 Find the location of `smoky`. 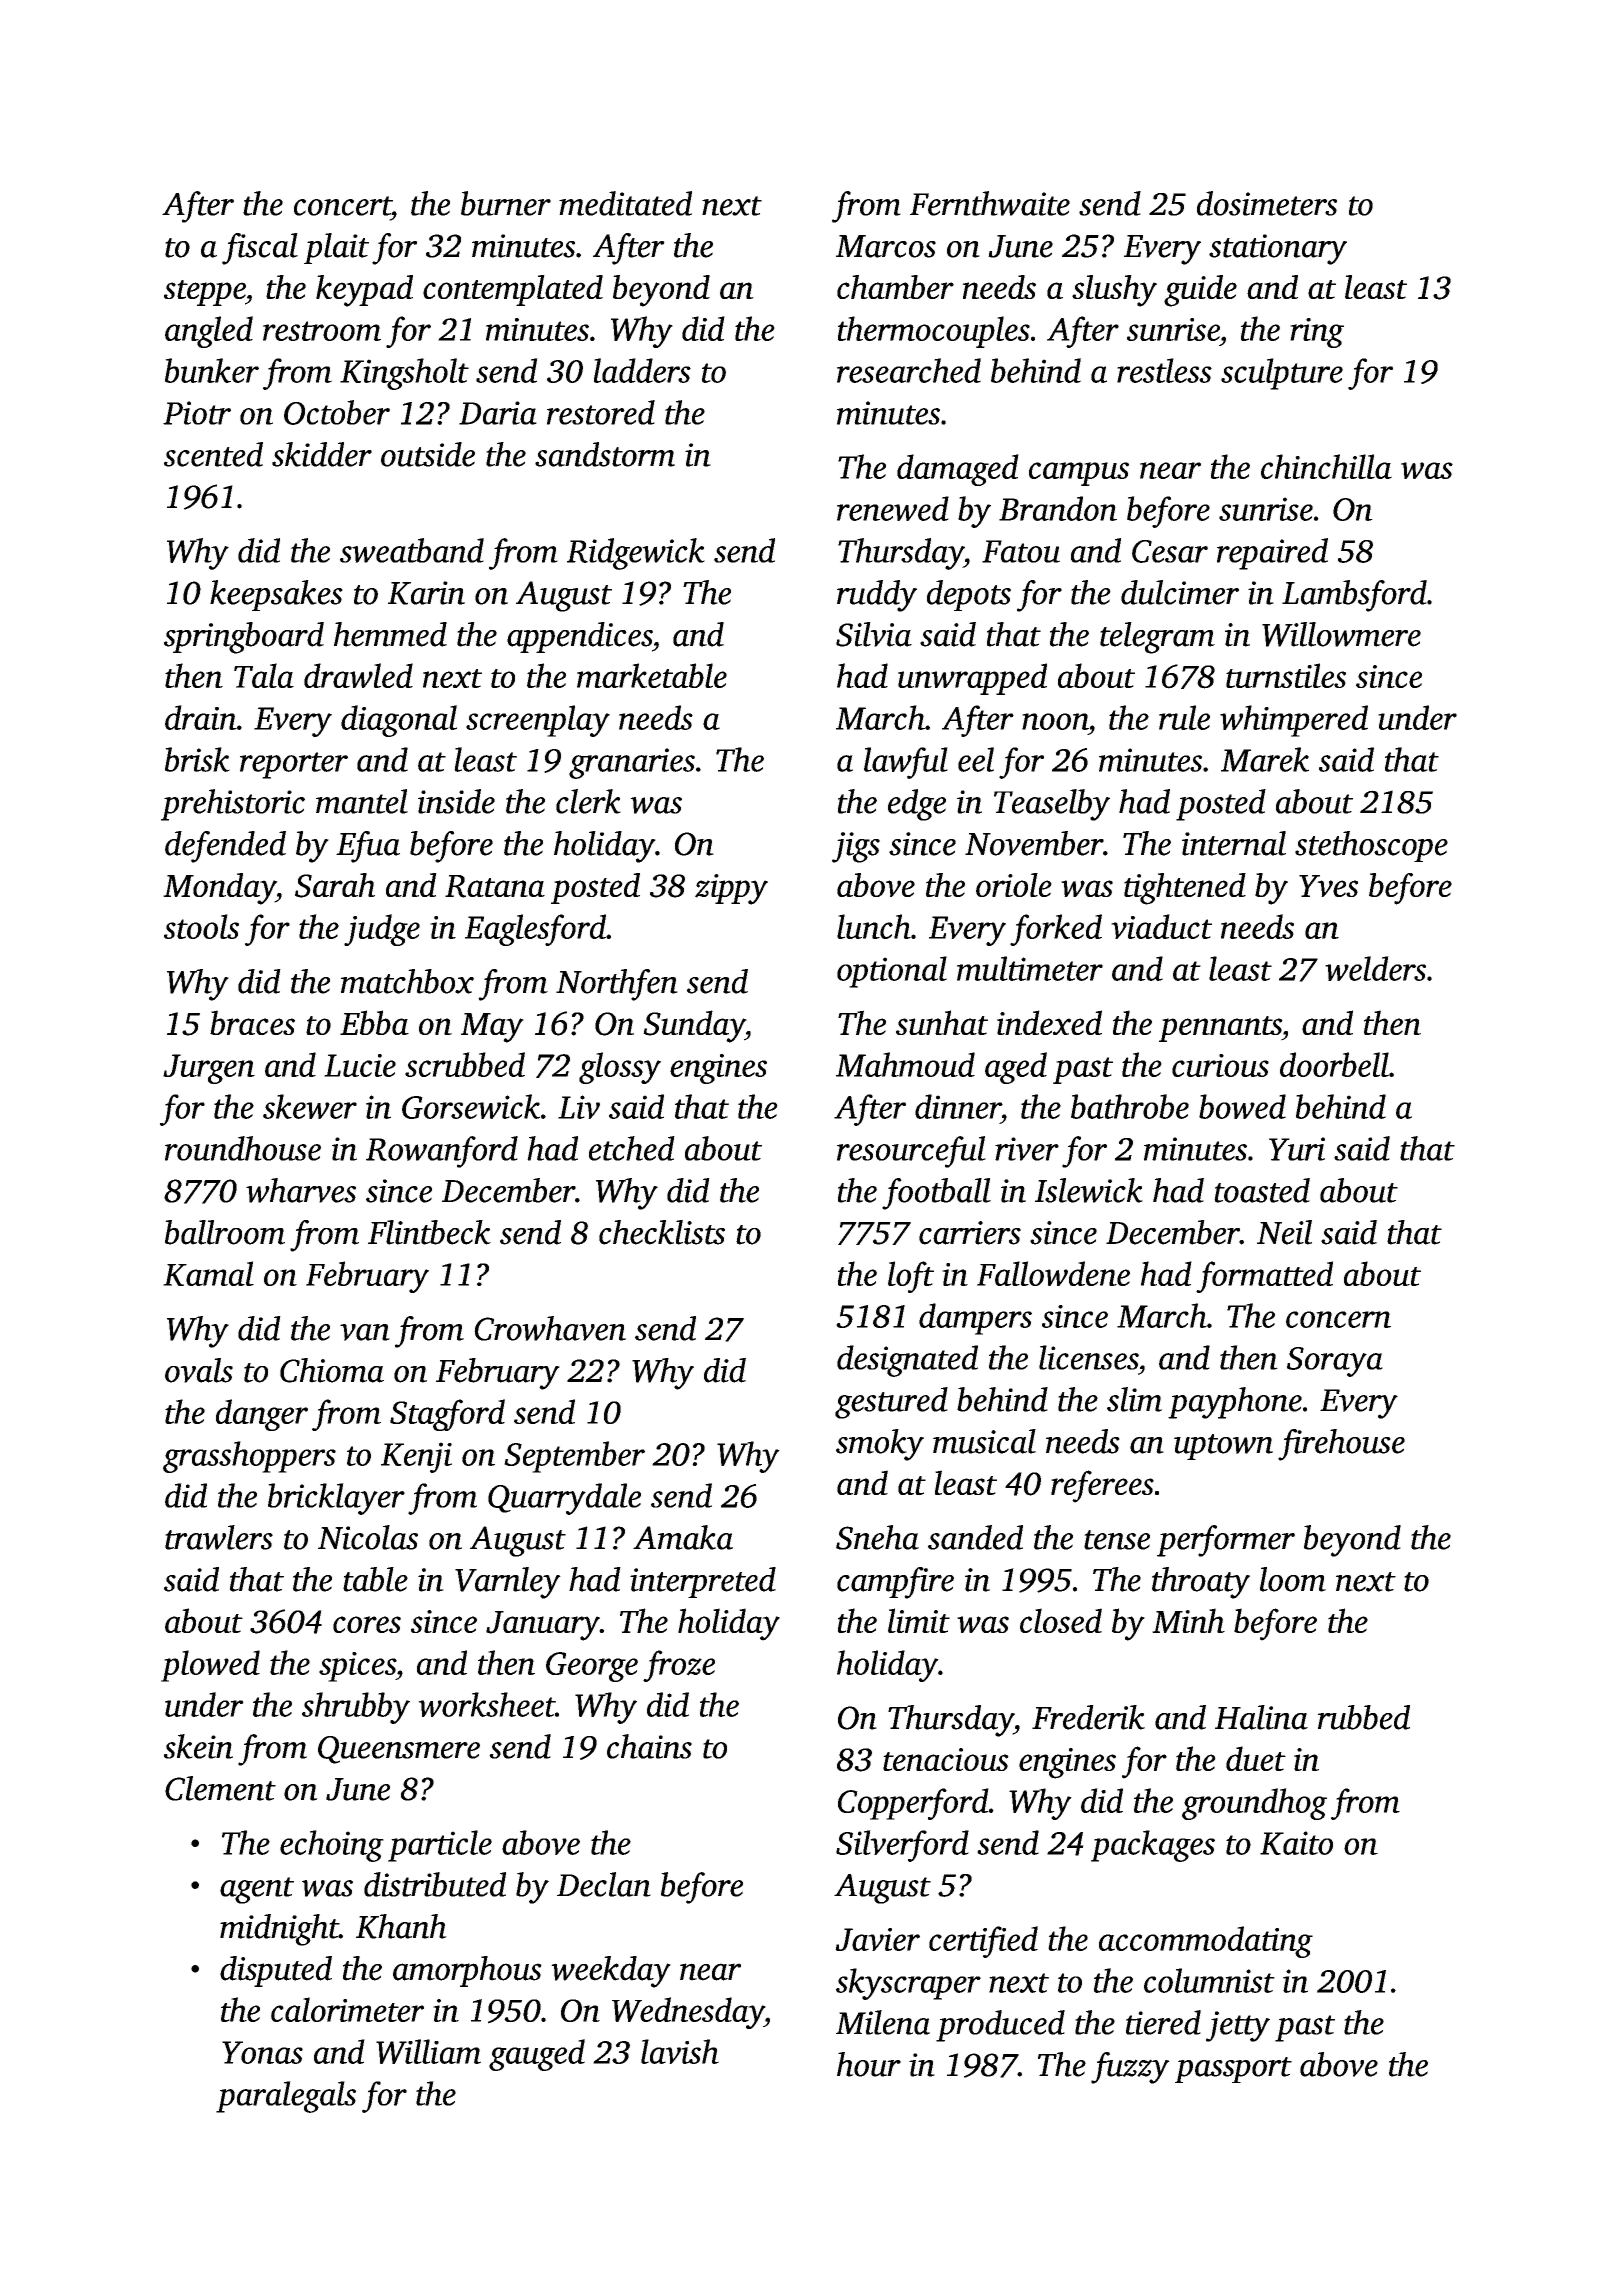

smoky is located at coordinates (880, 1445).
